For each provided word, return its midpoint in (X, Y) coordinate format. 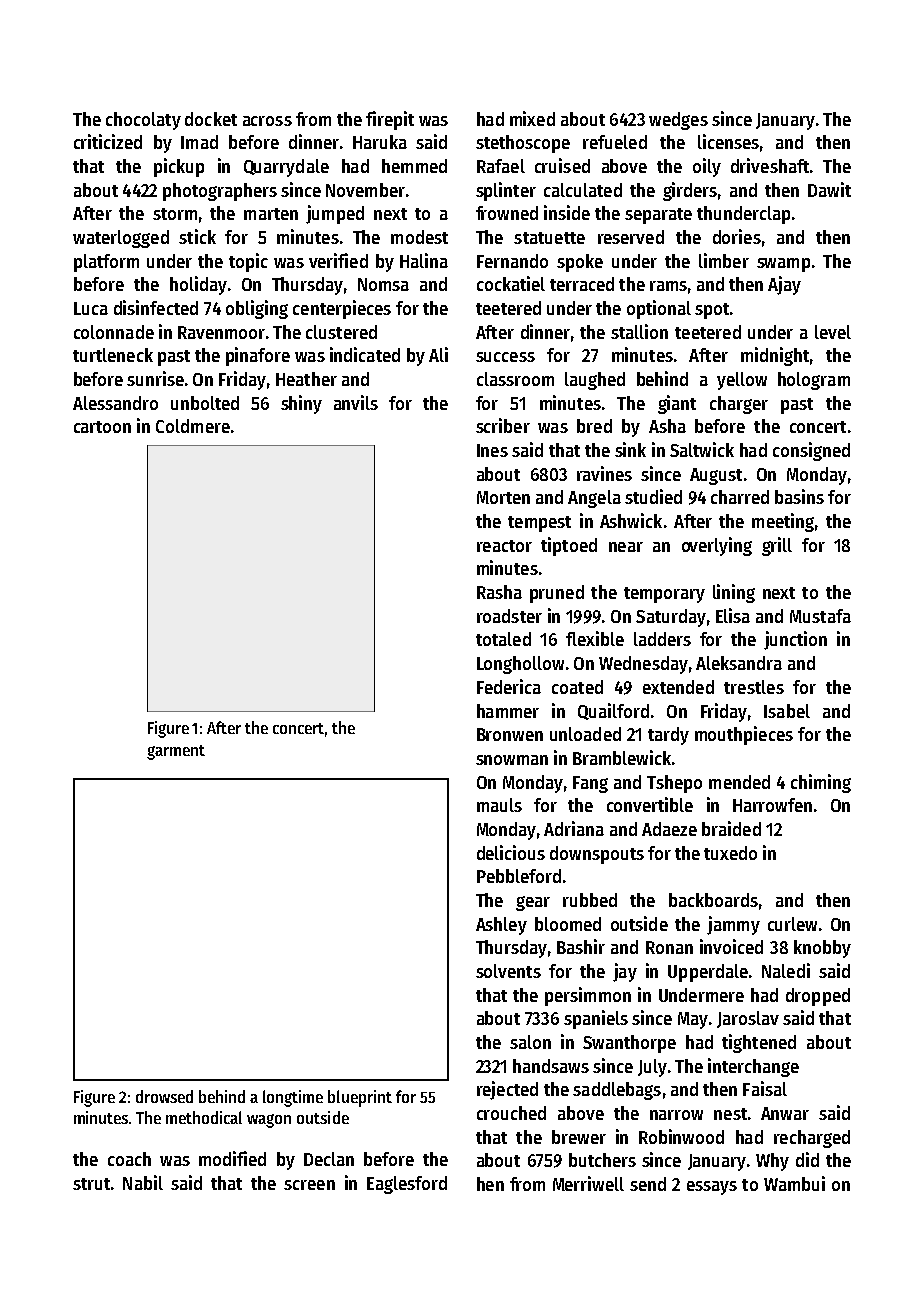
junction (795, 640)
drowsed (164, 1096)
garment (176, 752)
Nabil (143, 1182)
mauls (499, 805)
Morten (503, 497)
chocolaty (143, 121)
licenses (728, 141)
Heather (306, 379)
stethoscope (523, 144)
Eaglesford (407, 1185)
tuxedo (730, 853)
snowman (512, 760)
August (716, 476)
